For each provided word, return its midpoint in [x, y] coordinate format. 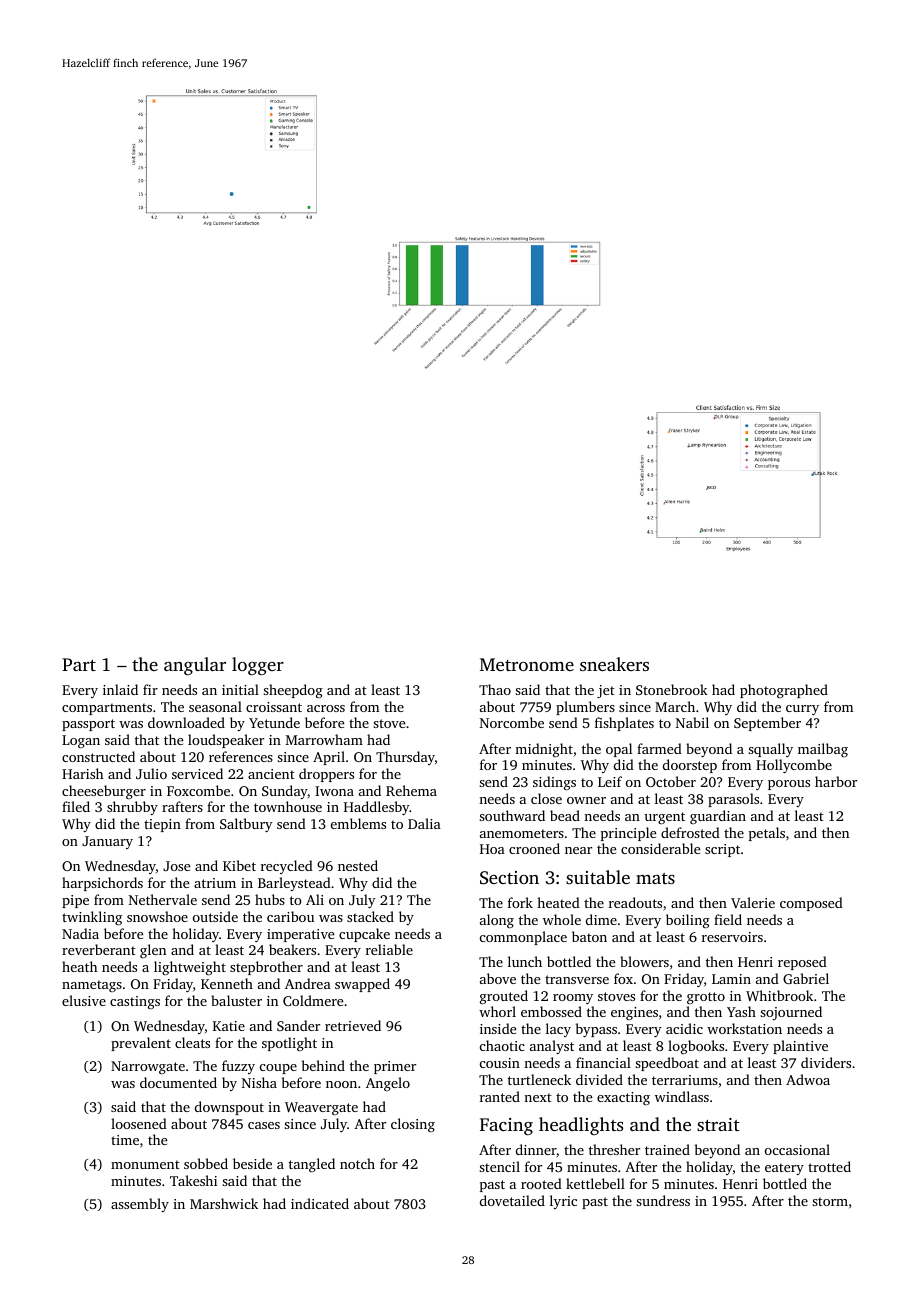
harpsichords [102, 884]
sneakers [614, 664]
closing [413, 1125]
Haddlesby [377, 808]
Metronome [527, 664]
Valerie [753, 902]
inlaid [120, 689]
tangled [312, 1165]
